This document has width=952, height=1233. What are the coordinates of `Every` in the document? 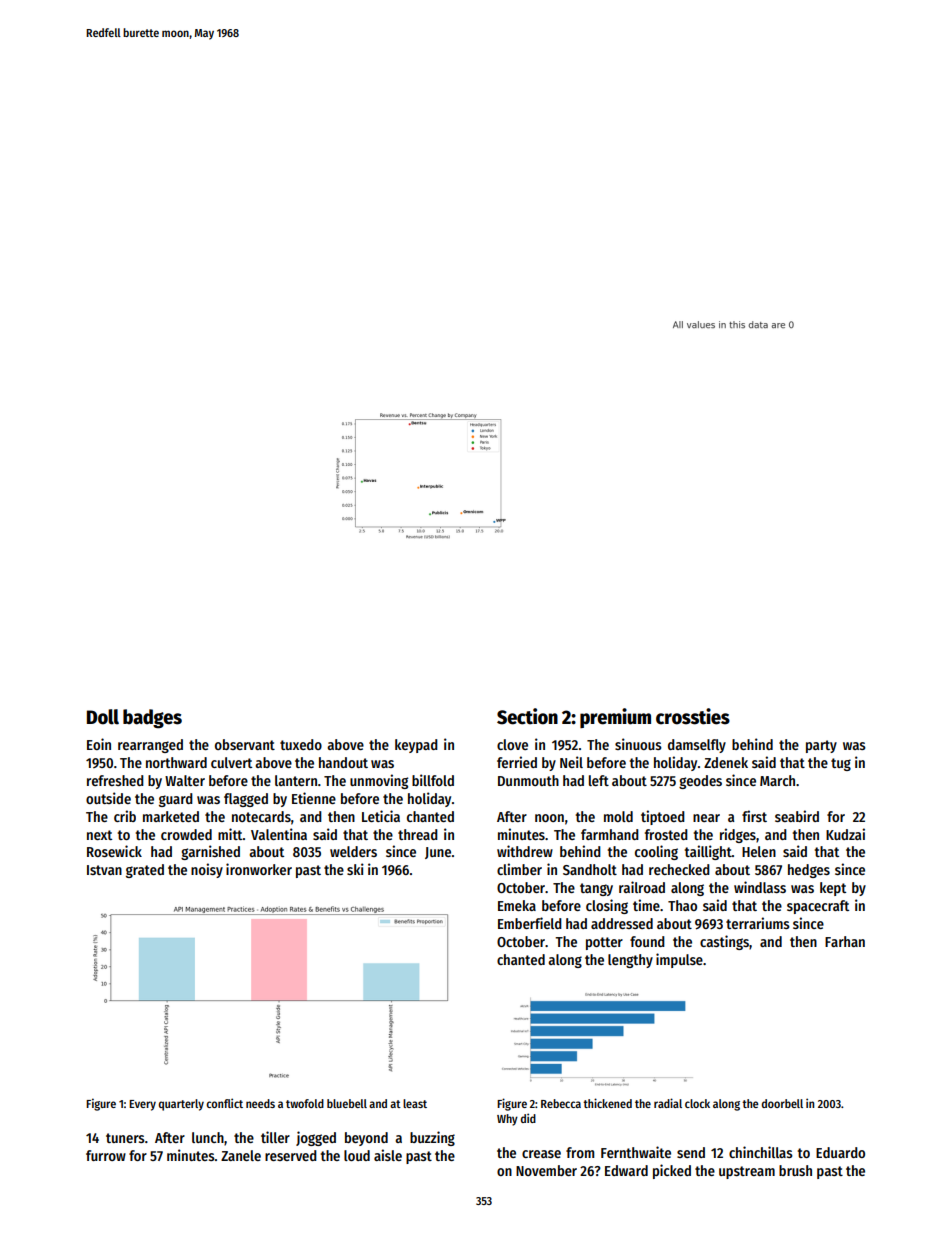 It's located at (142, 1105).
